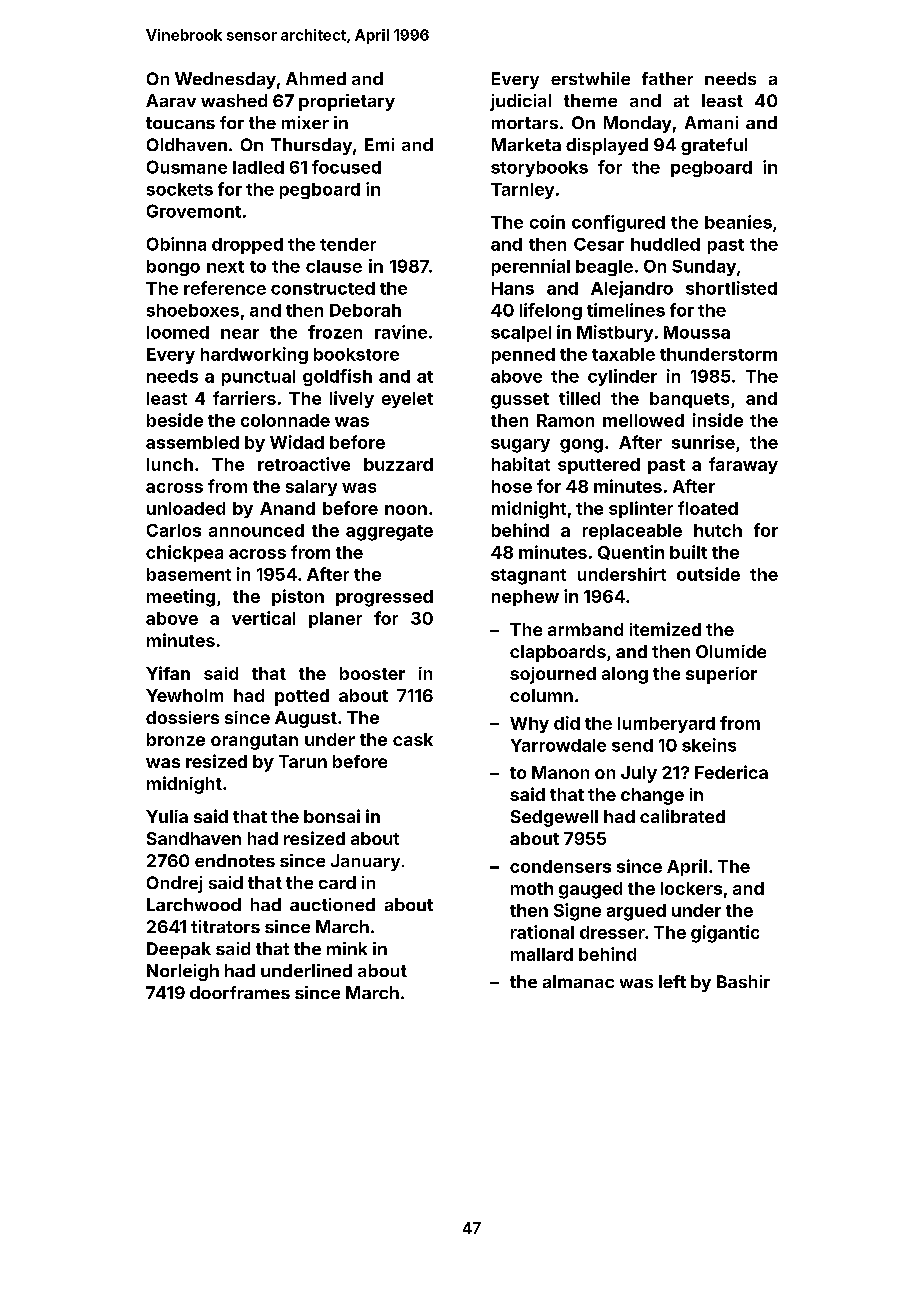  I want to click on father, so click(667, 78).
